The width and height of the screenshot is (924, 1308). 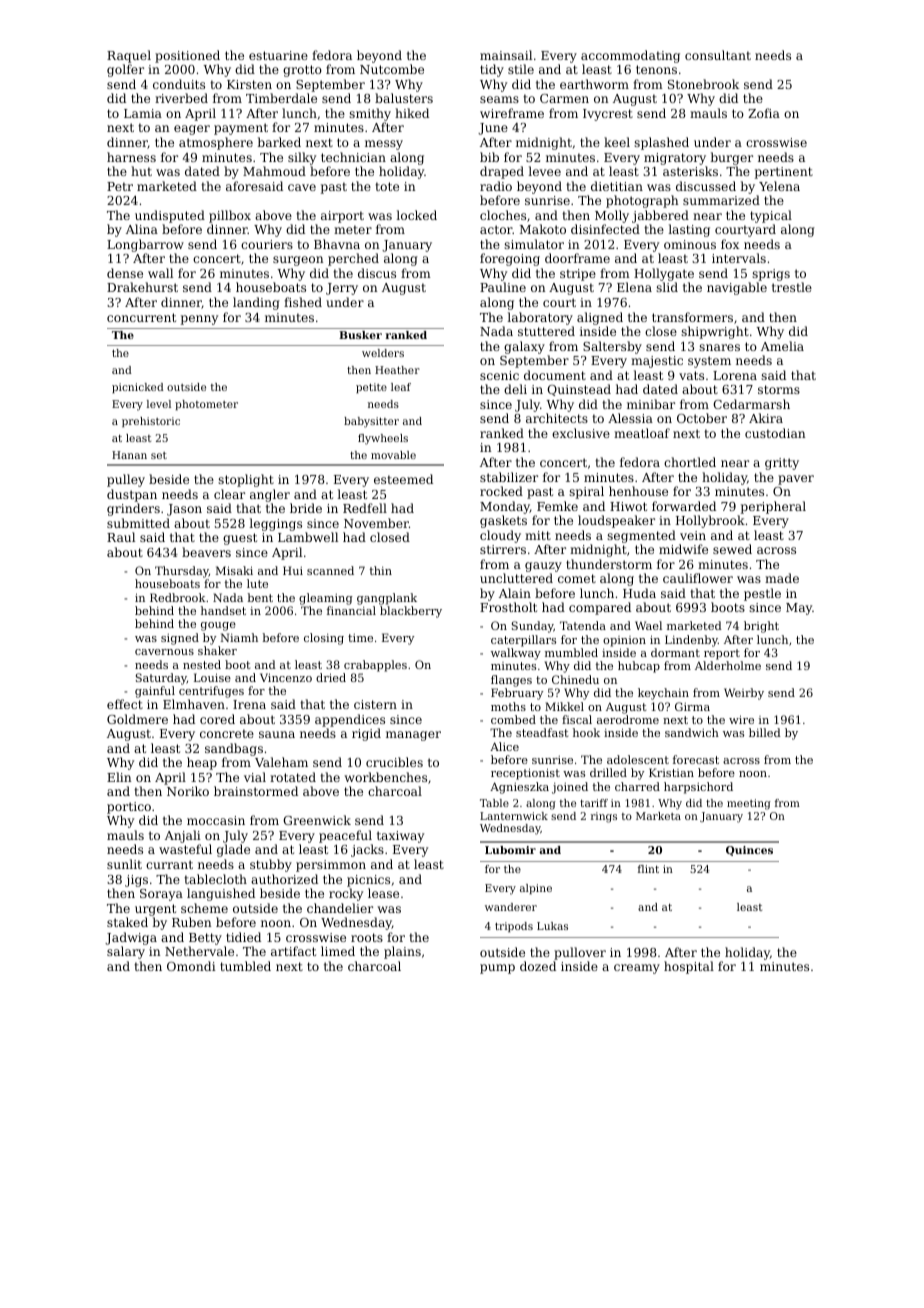 I want to click on stoplight, so click(x=246, y=480).
